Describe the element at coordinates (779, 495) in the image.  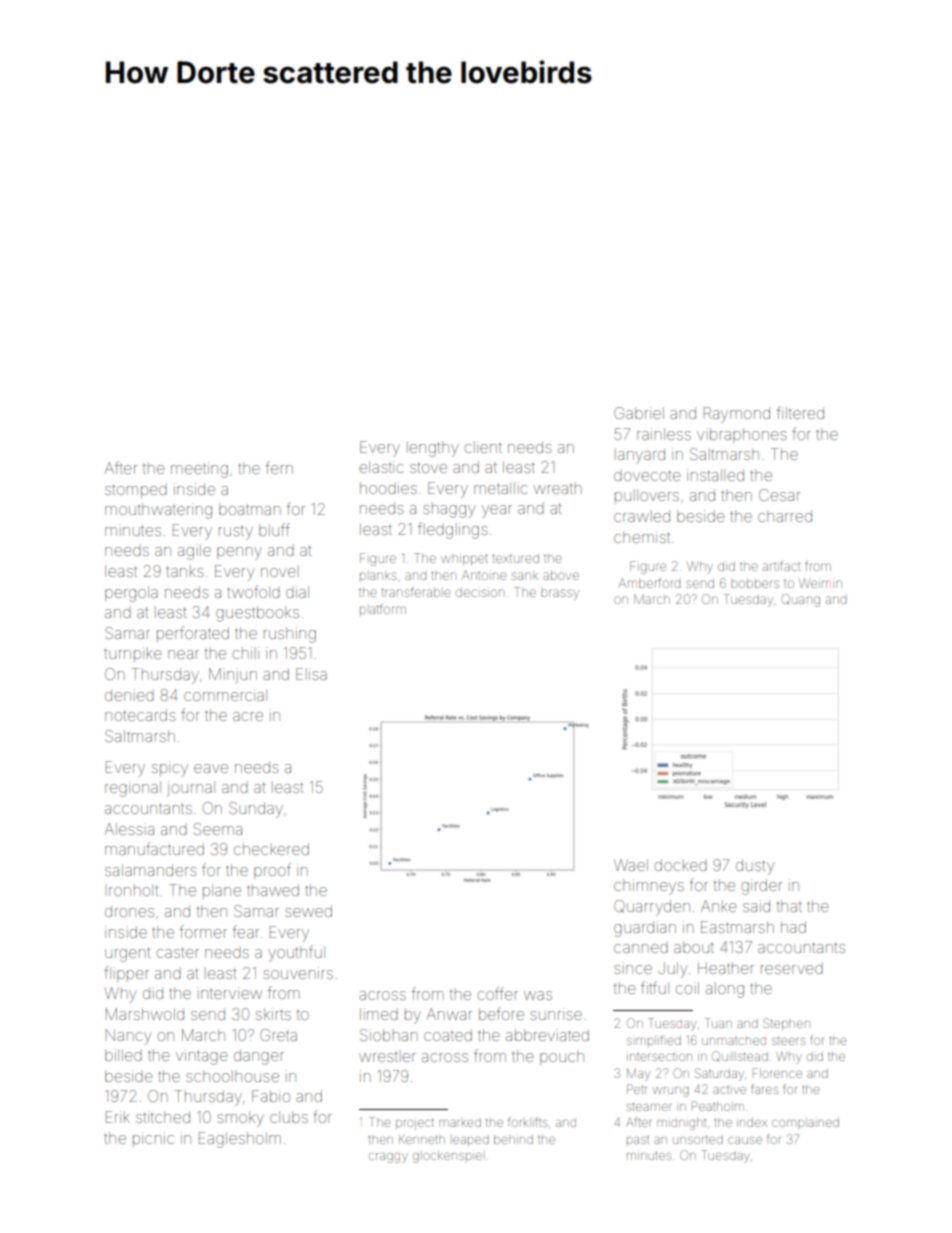
I see `Cesar` at that location.
